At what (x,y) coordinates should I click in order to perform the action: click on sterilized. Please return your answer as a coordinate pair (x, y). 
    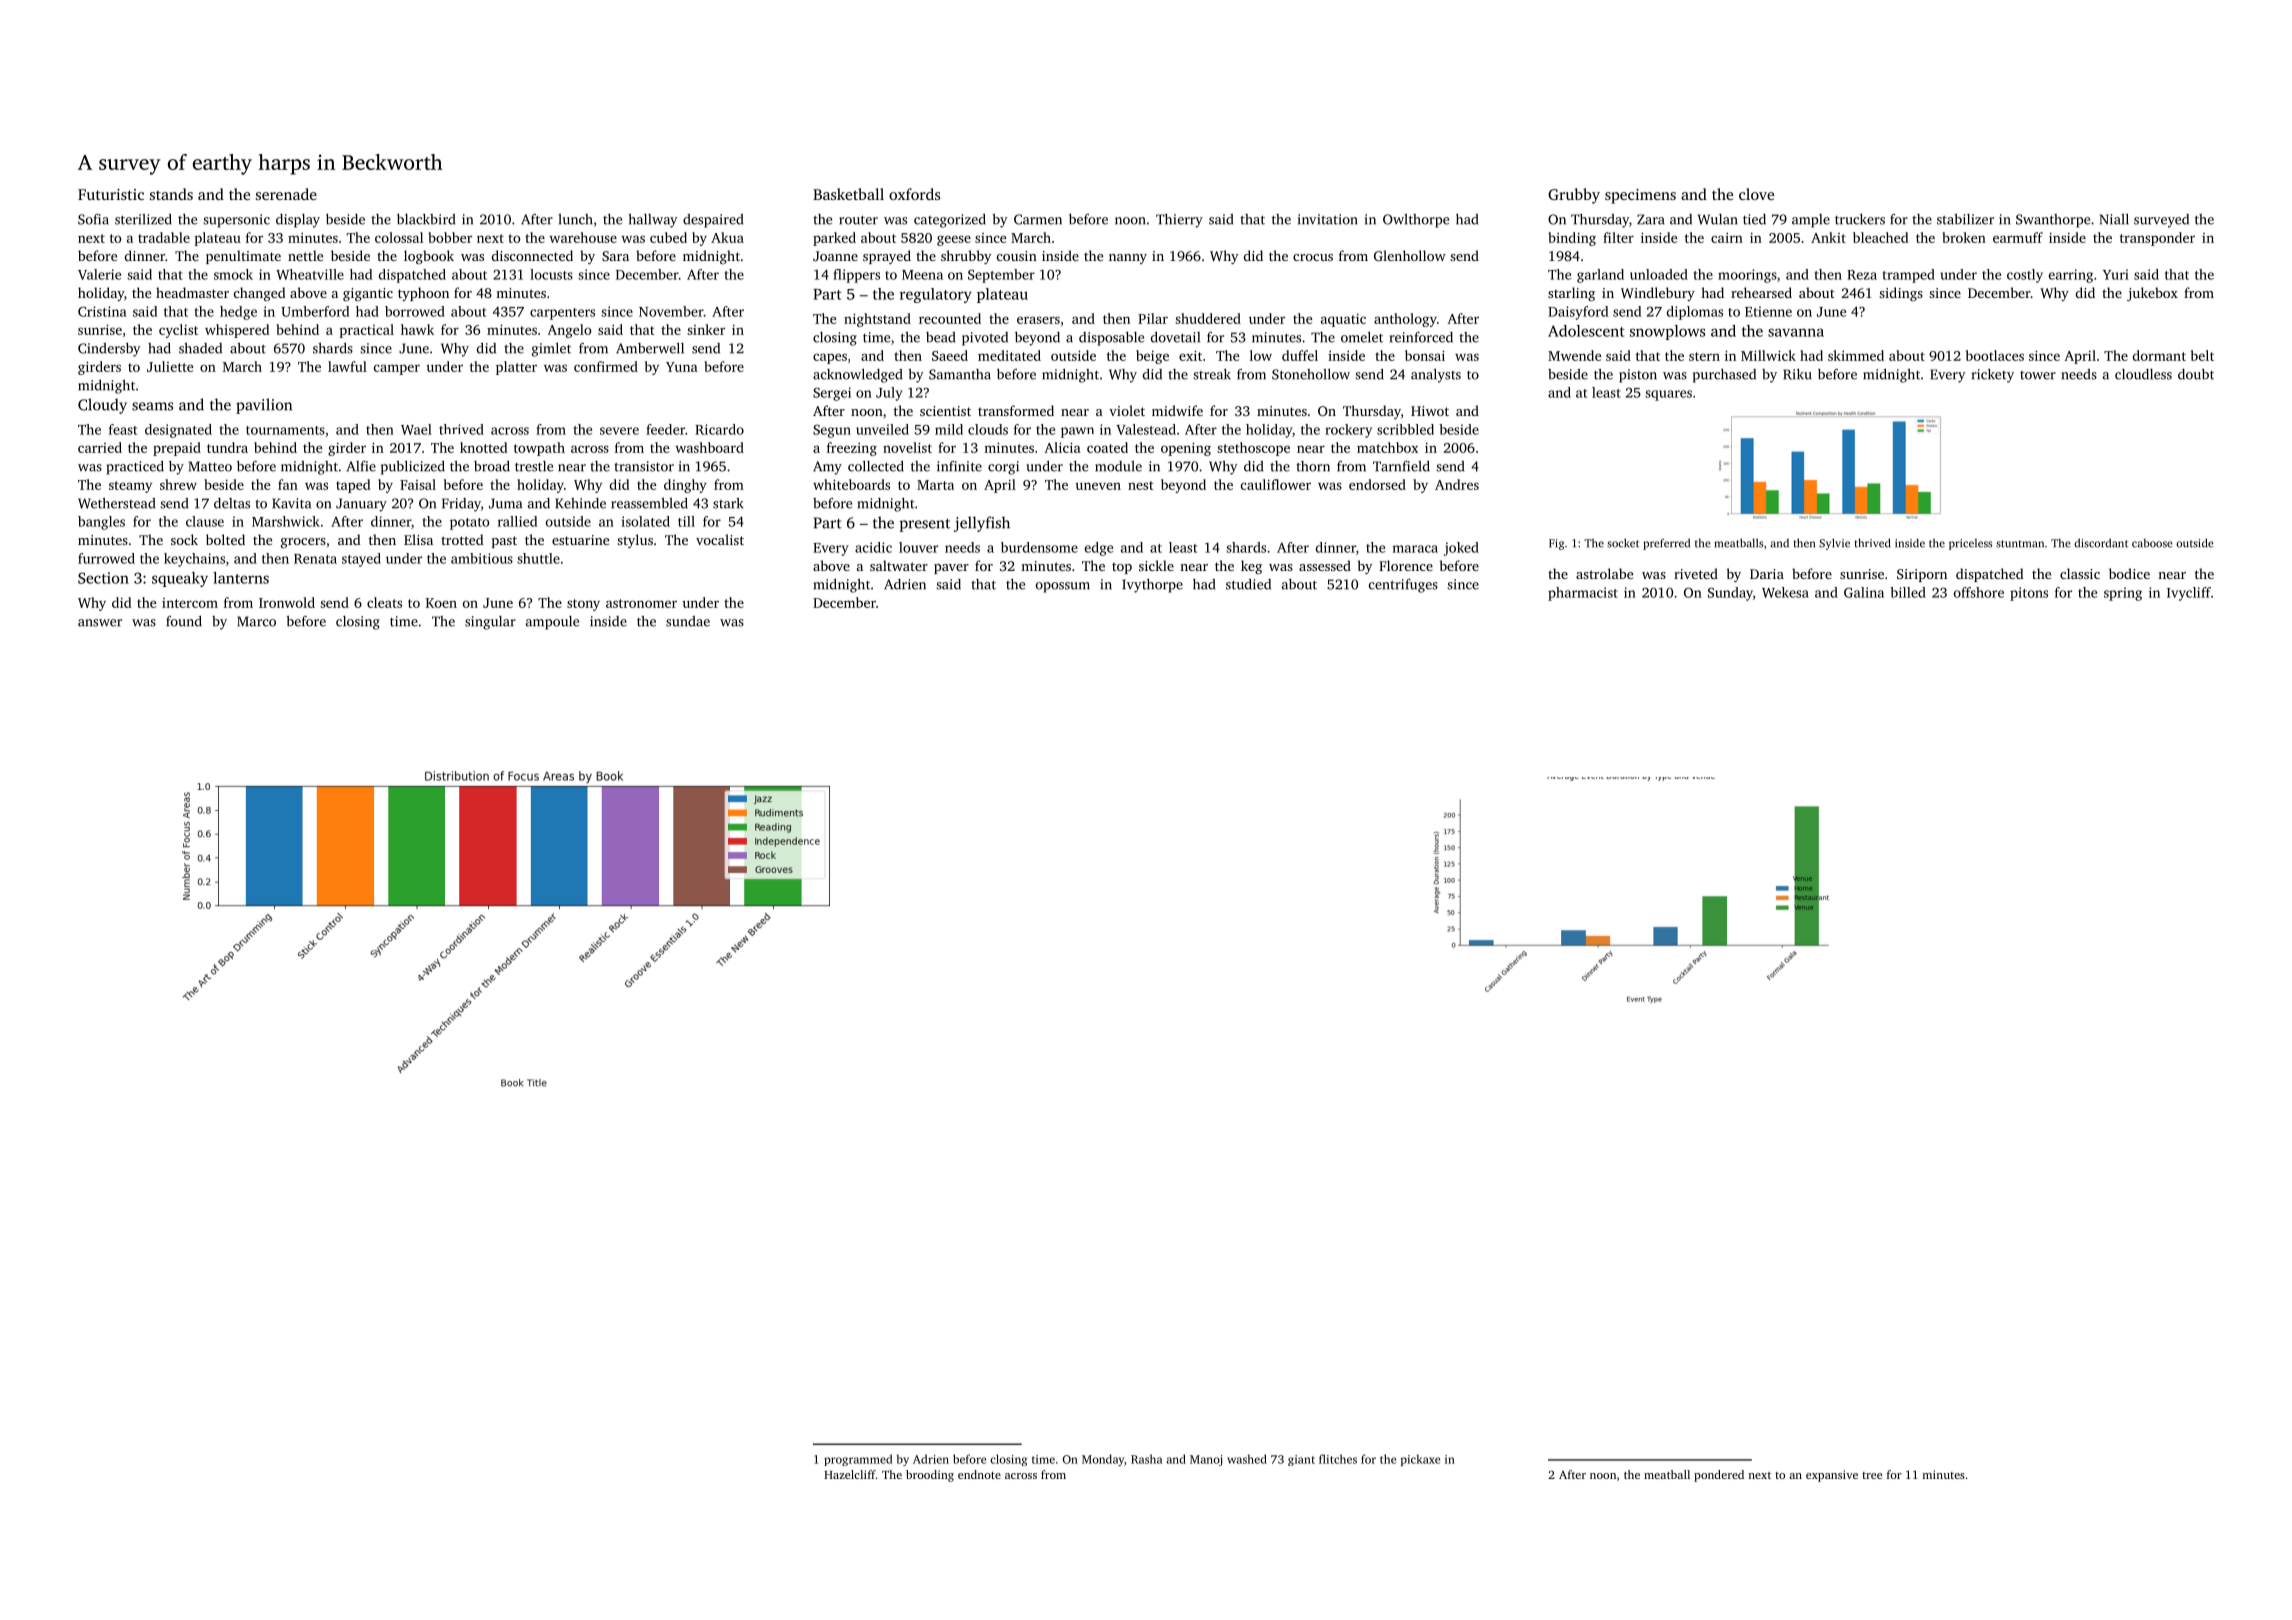
    Looking at the image, I should click on (143, 219).
